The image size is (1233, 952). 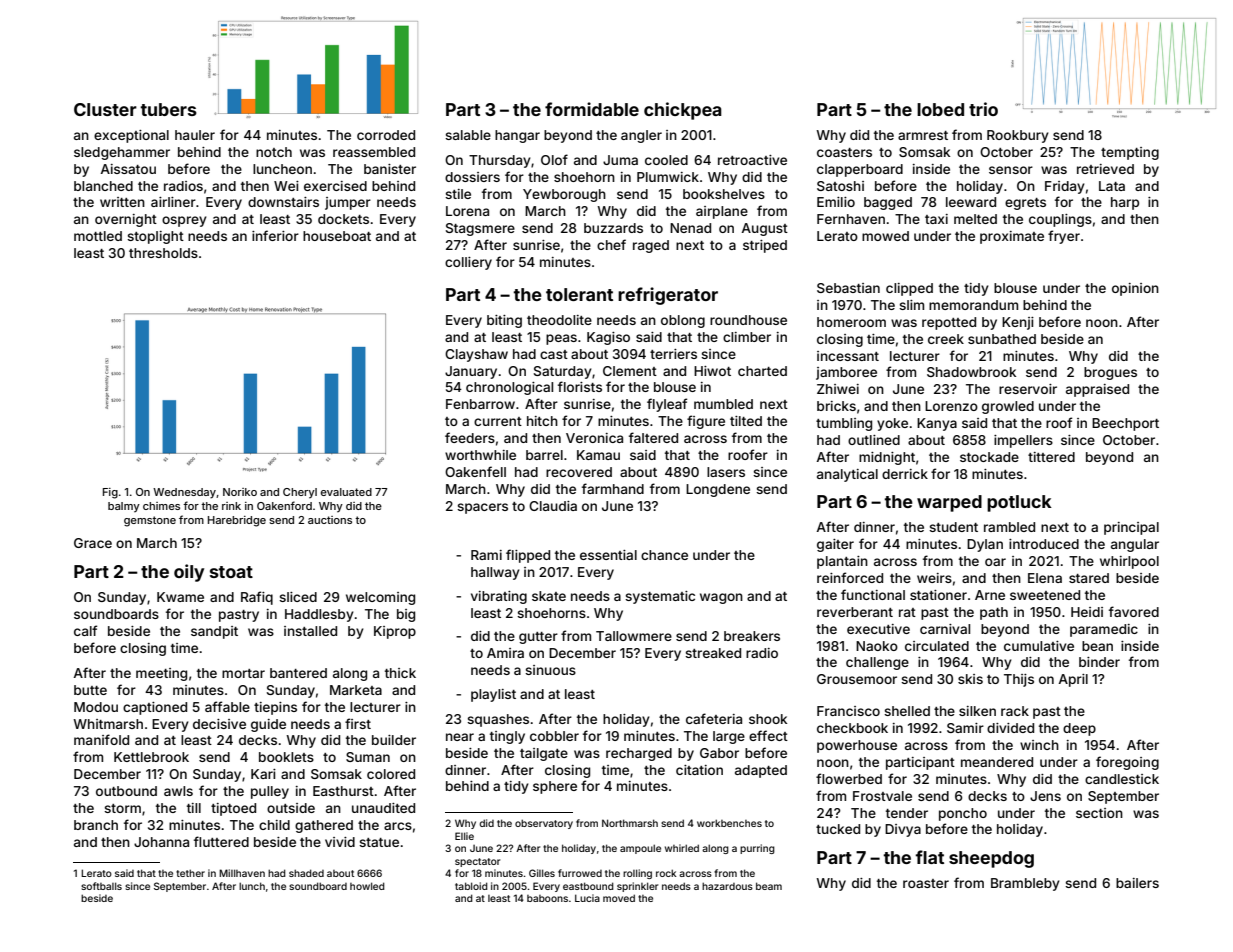 I want to click on houseboat, so click(x=337, y=236).
